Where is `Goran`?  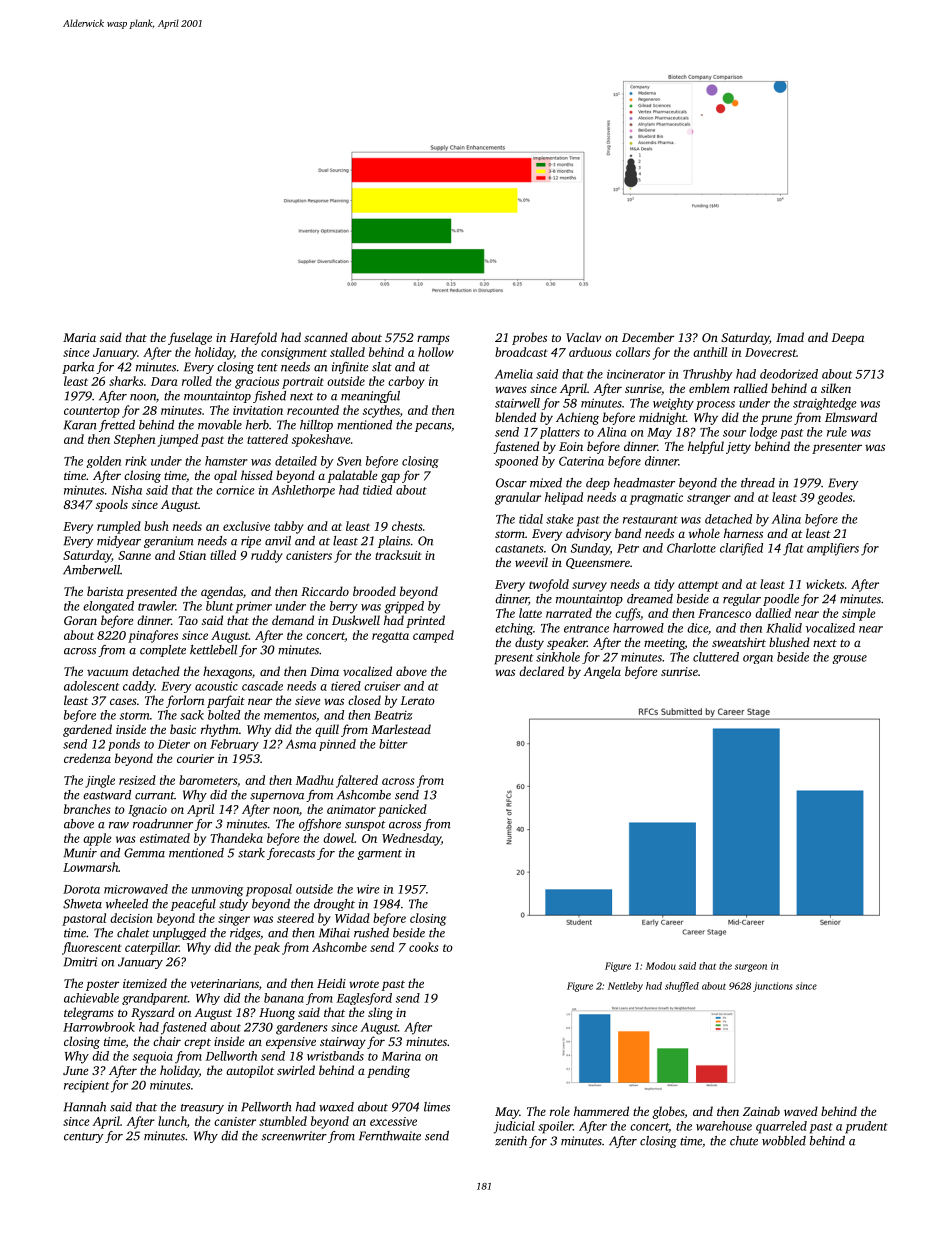 Goran is located at coordinates (80, 620).
